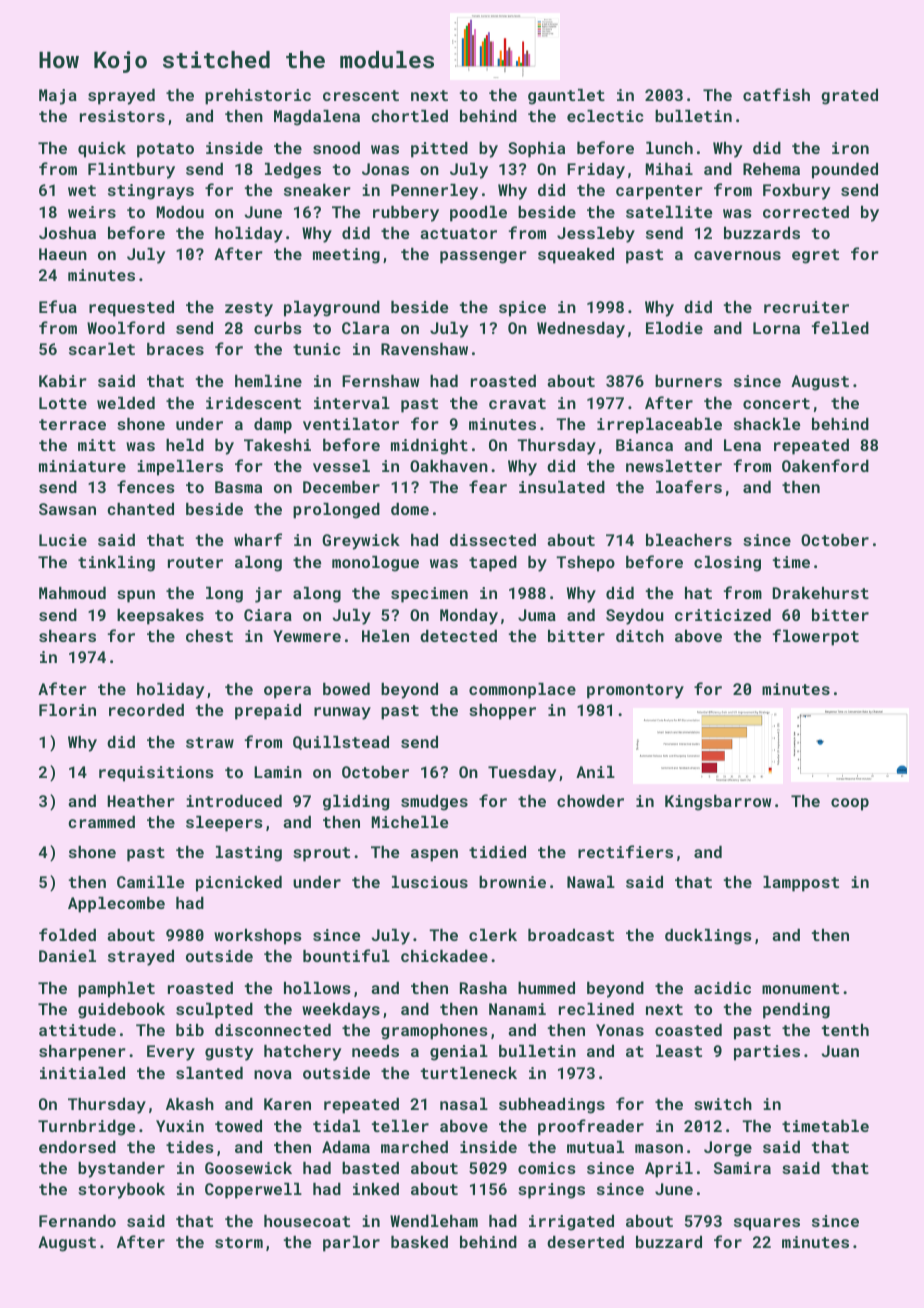  What do you see at coordinates (674, 328) in the page?
I see `Elodie` at bounding box center [674, 328].
